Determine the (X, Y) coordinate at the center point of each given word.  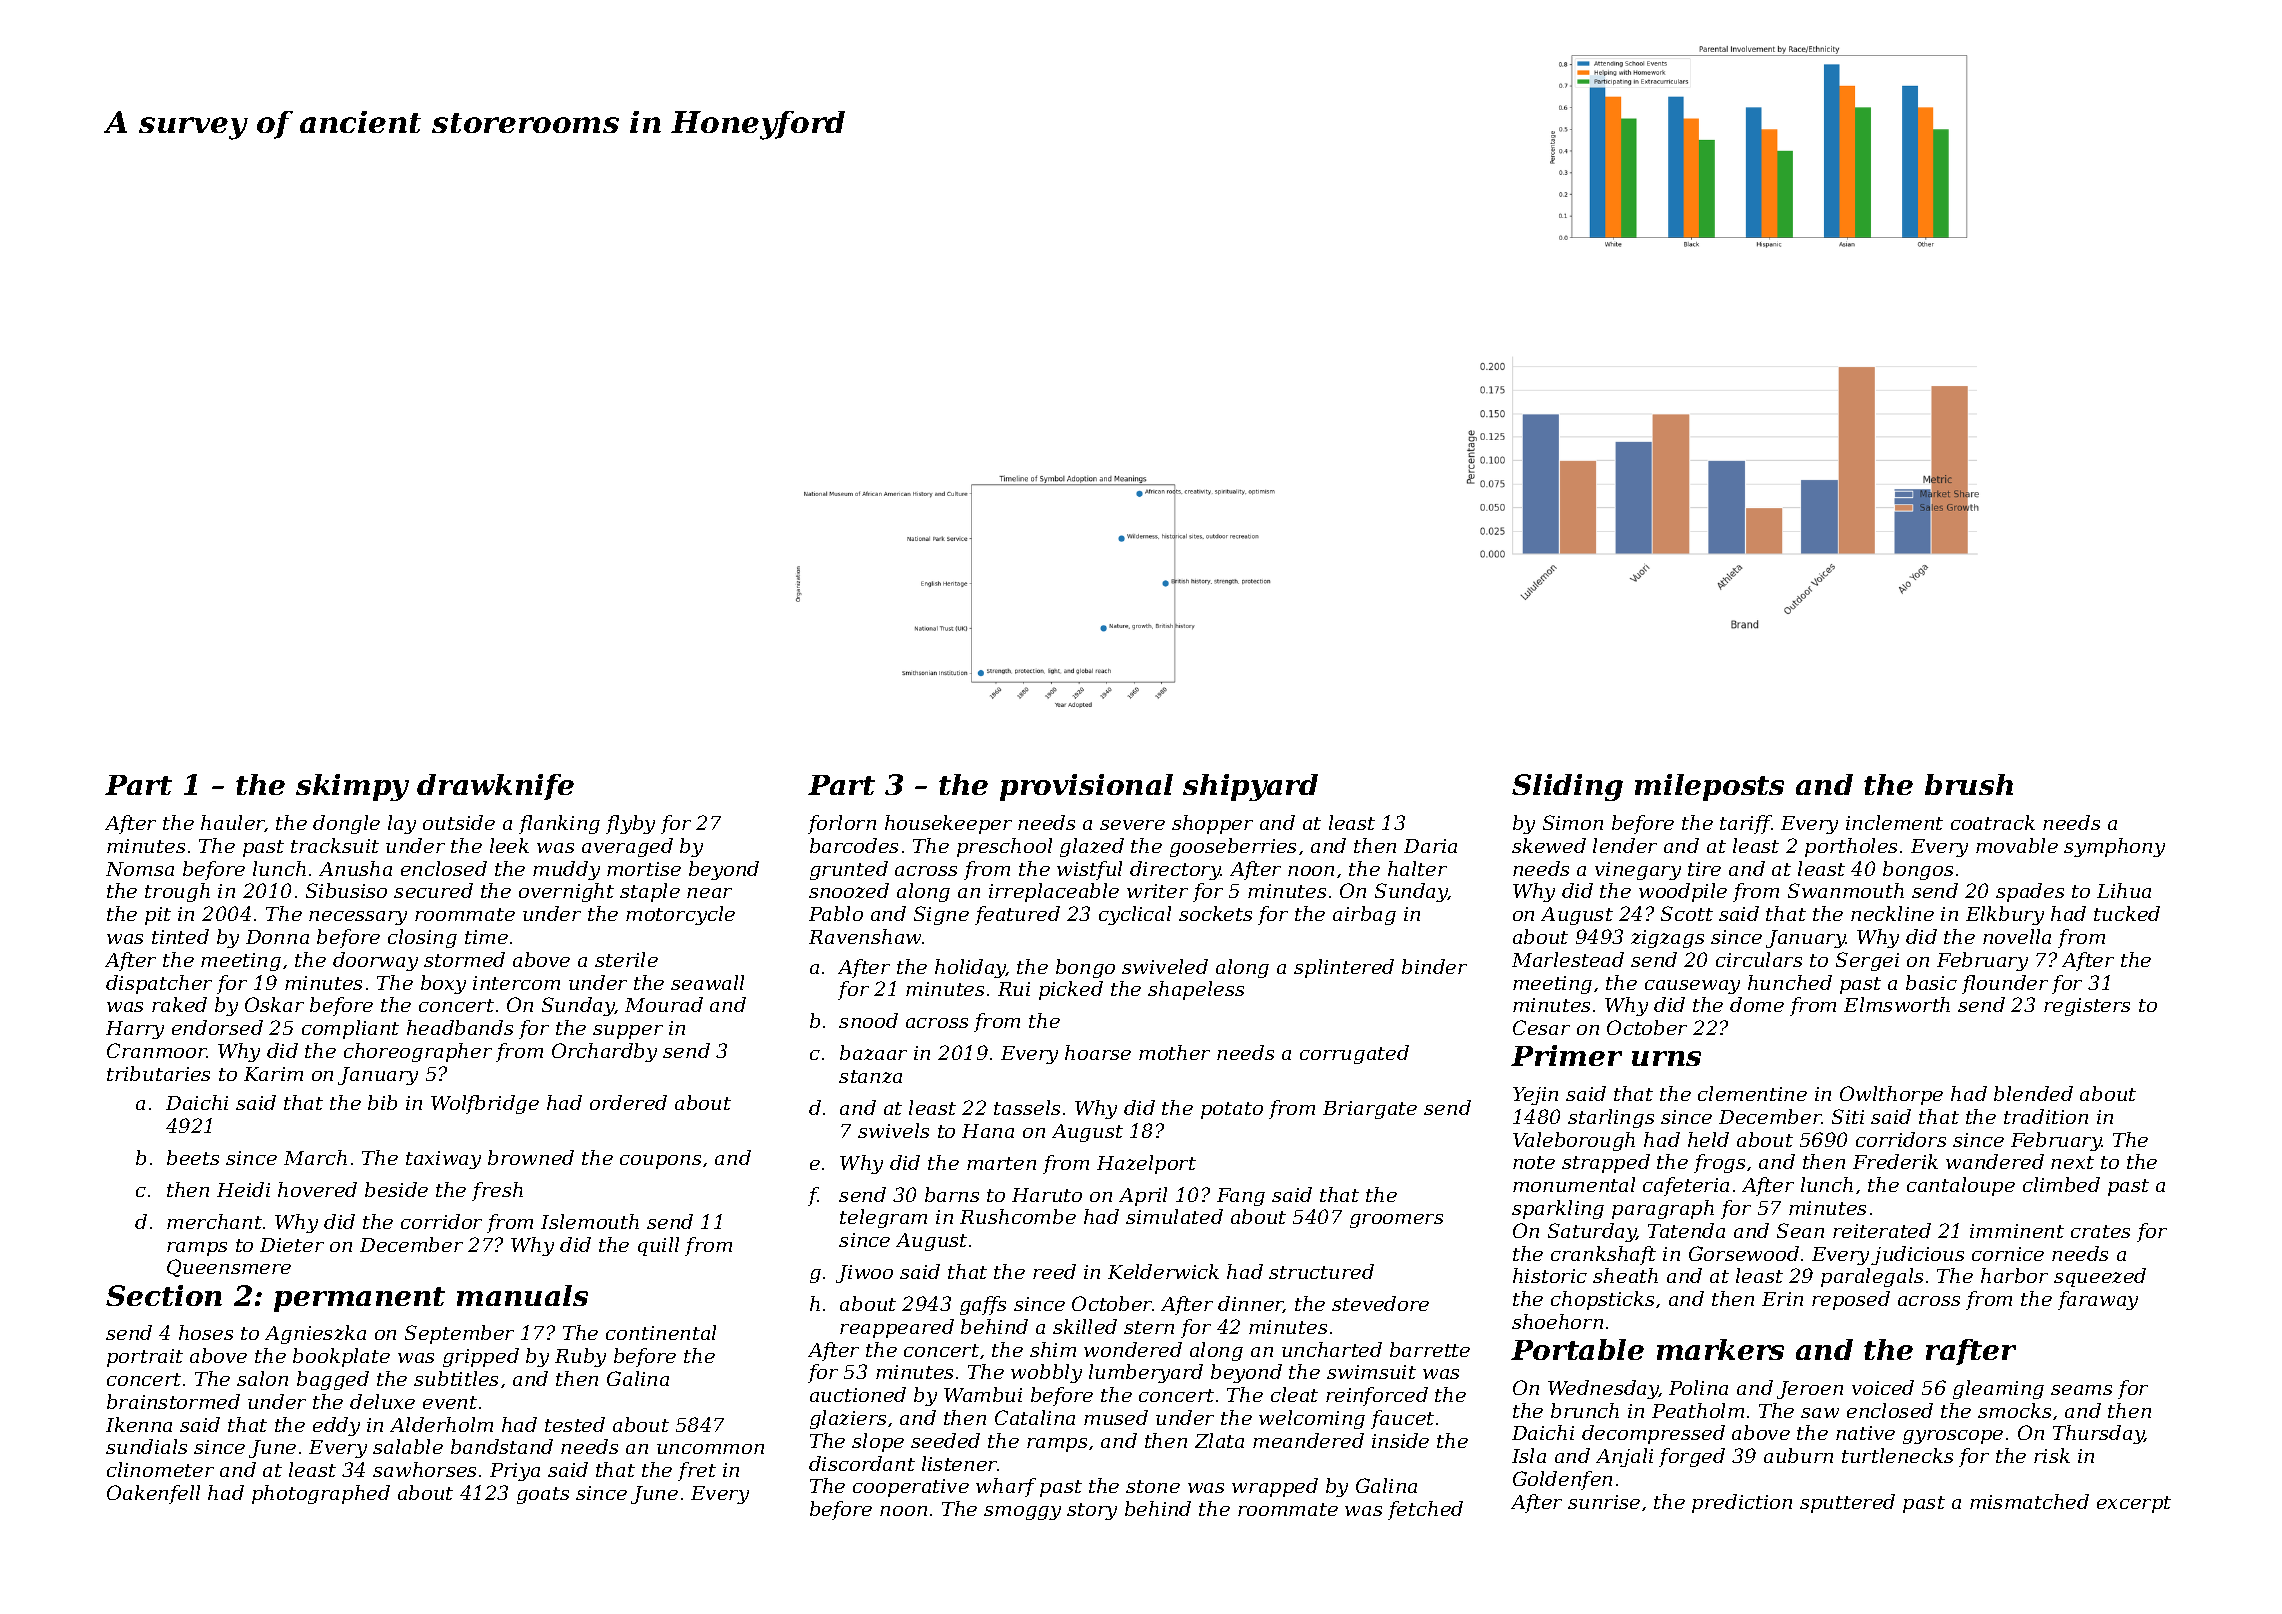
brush (1969, 784)
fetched (1425, 1510)
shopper (1212, 824)
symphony (2114, 847)
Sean (1800, 1230)
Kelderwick (1163, 1271)
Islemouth (590, 1221)
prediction (1742, 1503)
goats (543, 1495)
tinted (180, 936)
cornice (2008, 1254)
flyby (630, 824)
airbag (1364, 915)
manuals (522, 1295)
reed (1054, 1271)
